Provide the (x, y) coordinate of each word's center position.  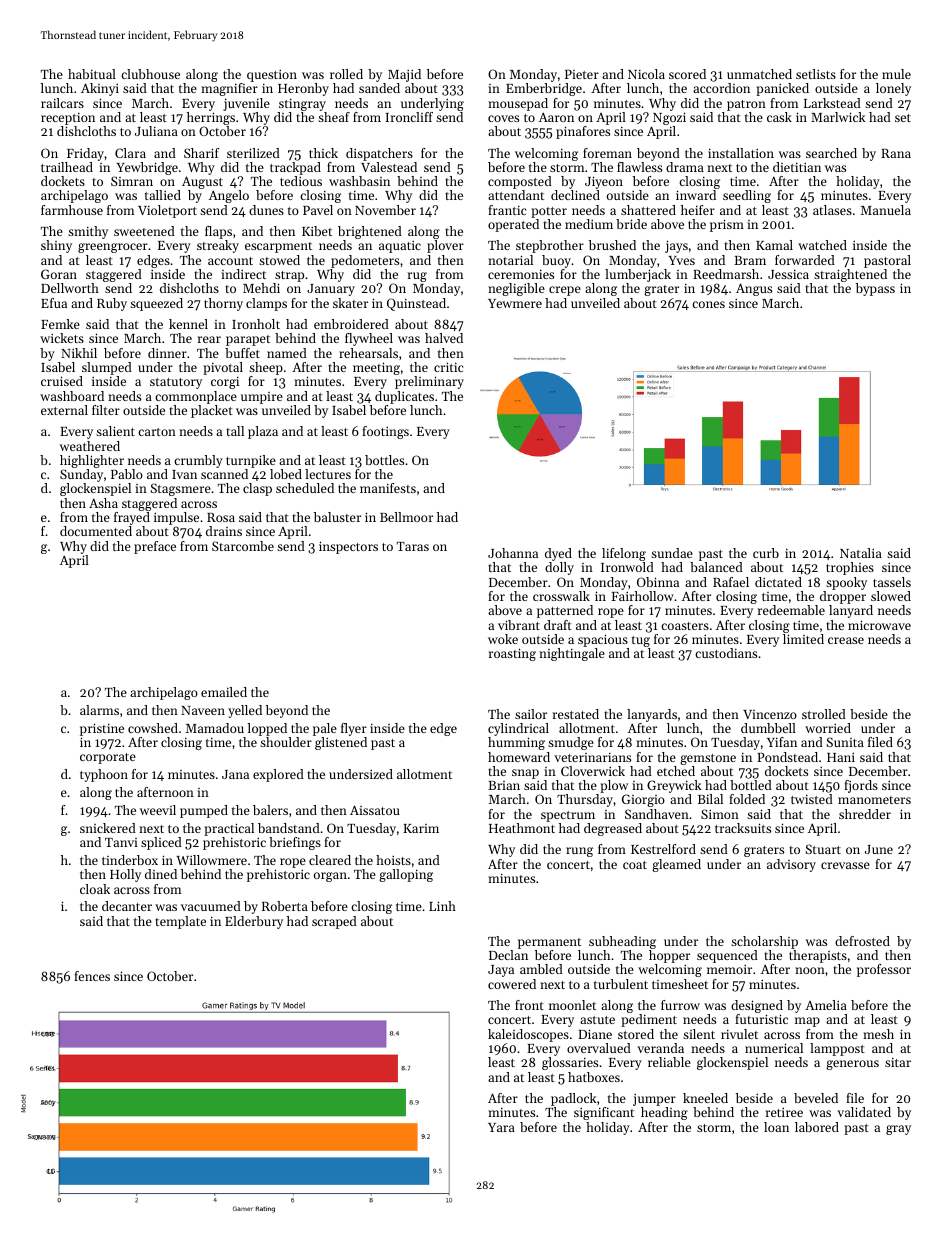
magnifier (229, 89)
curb (766, 553)
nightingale (572, 654)
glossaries (570, 1063)
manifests (388, 488)
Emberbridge (544, 89)
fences (92, 976)
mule (896, 74)
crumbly (198, 461)
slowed (891, 596)
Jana (235, 774)
